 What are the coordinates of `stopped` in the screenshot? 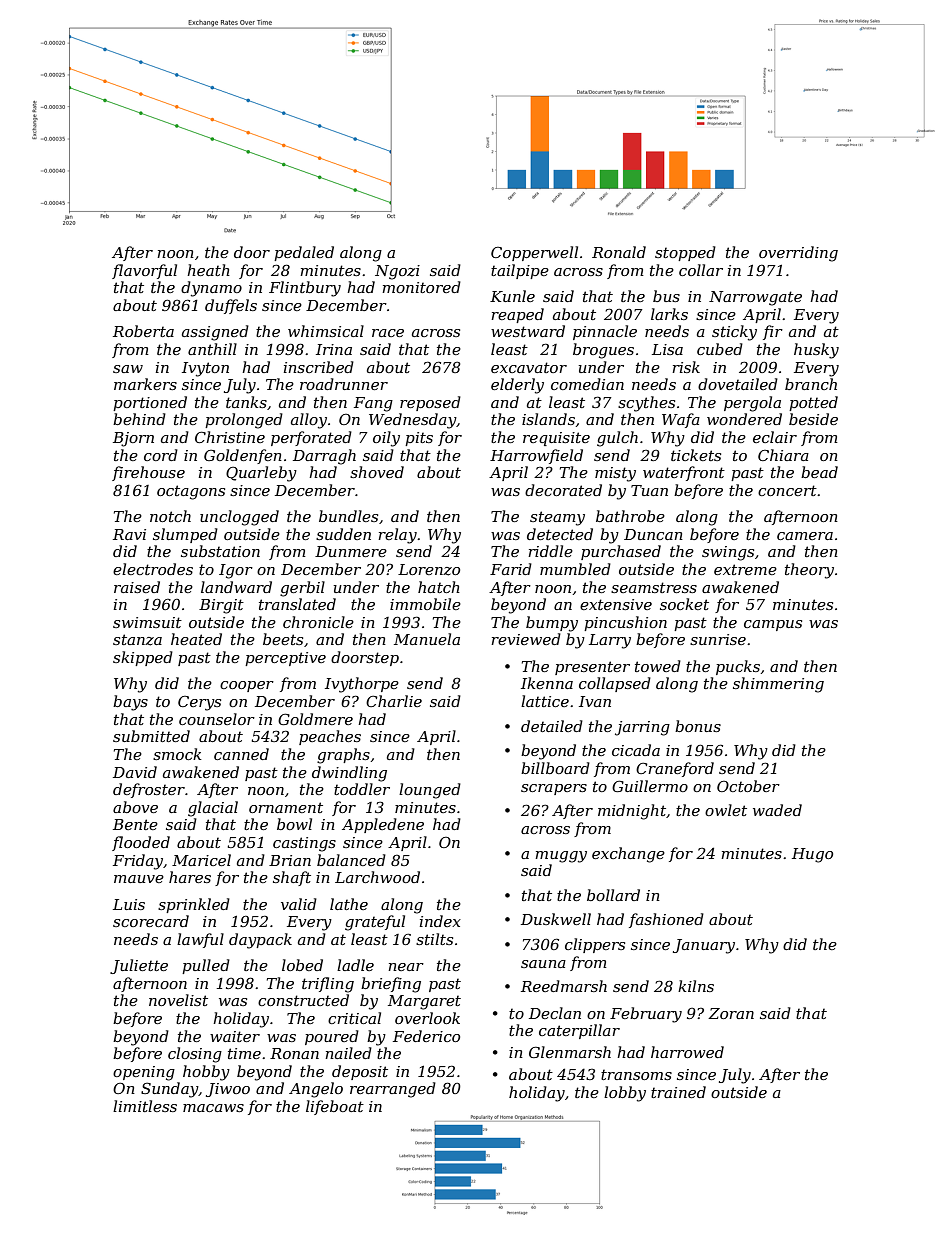 It's located at (685, 253).
